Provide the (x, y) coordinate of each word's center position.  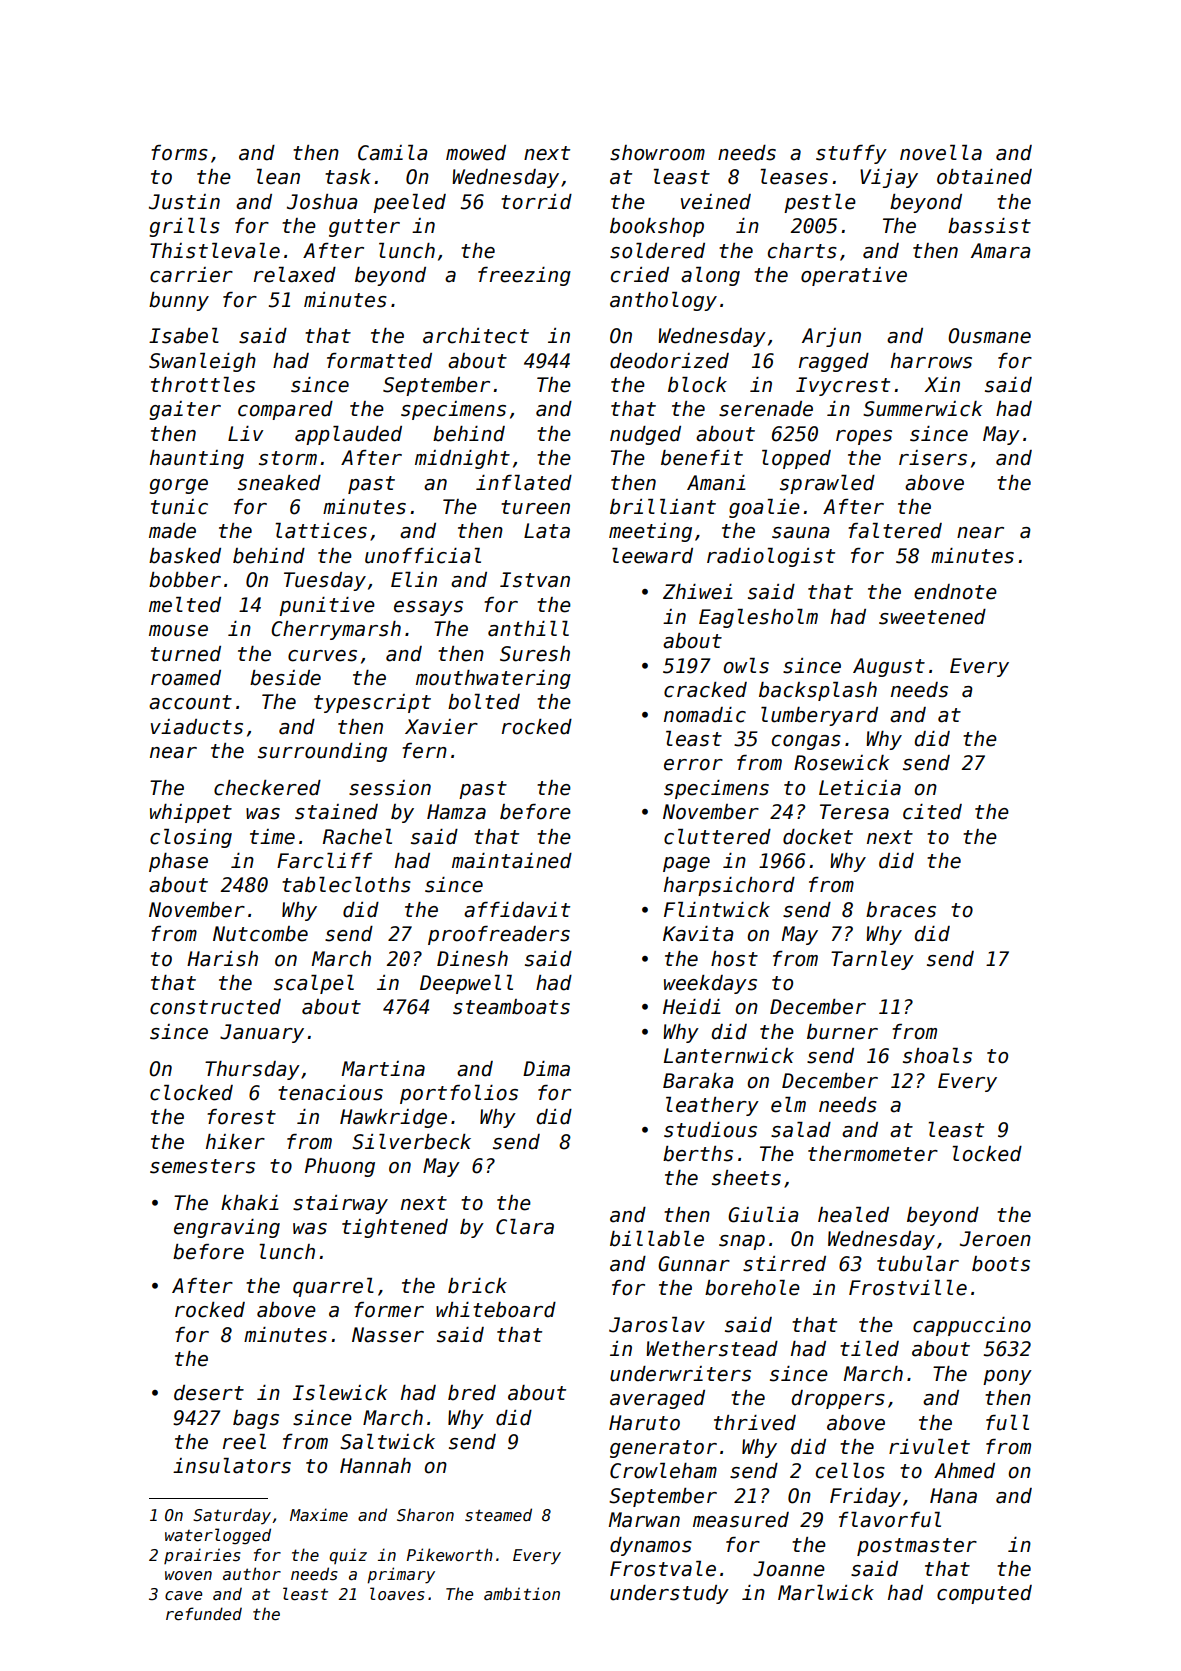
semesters (202, 1166)
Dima (546, 1069)
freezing (524, 276)
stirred (784, 1264)
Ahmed (964, 1471)
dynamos (651, 1546)
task (348, 177)
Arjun (831, 337)
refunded (204, 1614)
